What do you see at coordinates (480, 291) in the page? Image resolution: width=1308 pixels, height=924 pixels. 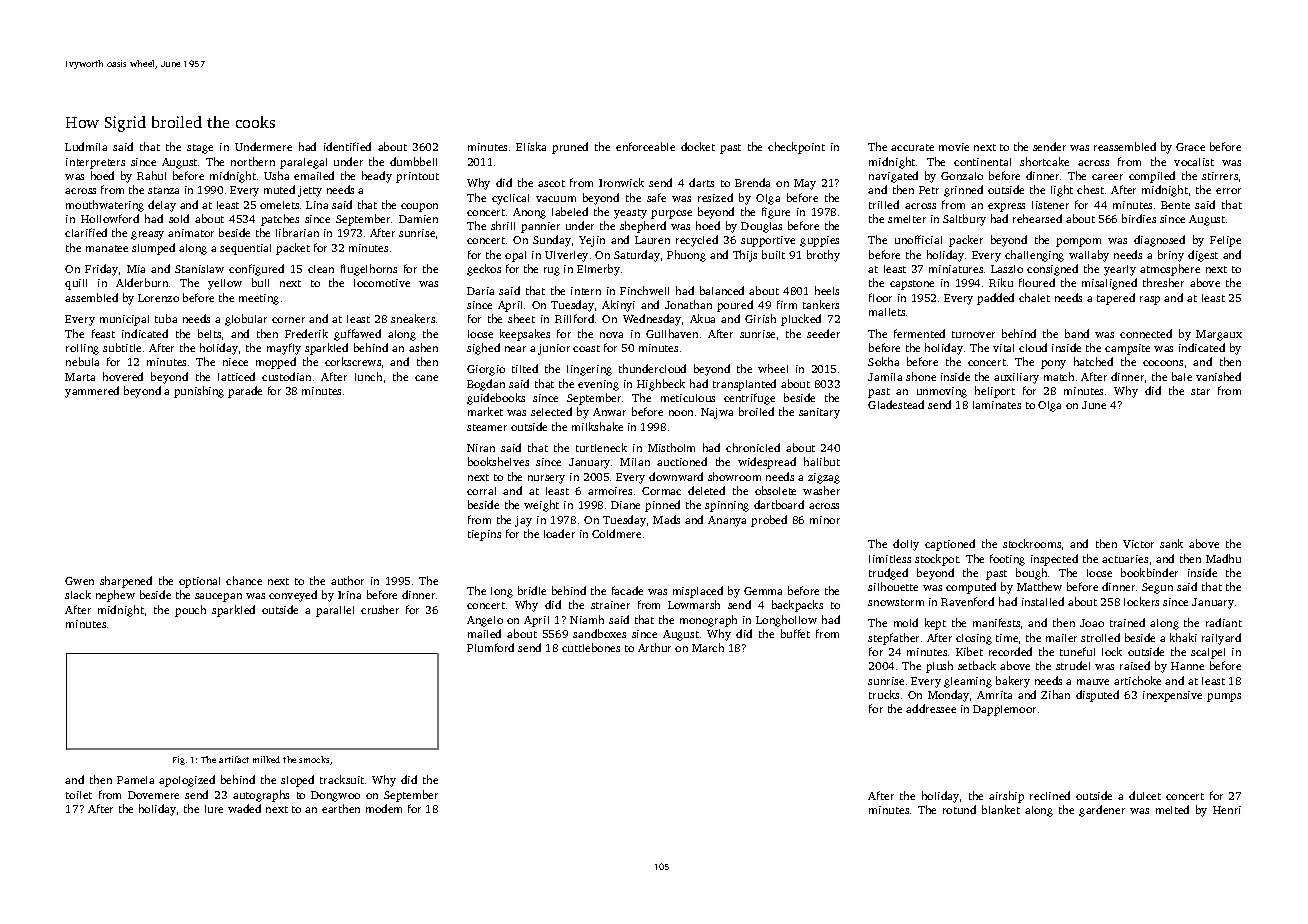 I see `Daria` at bounding box center [480, 291].
